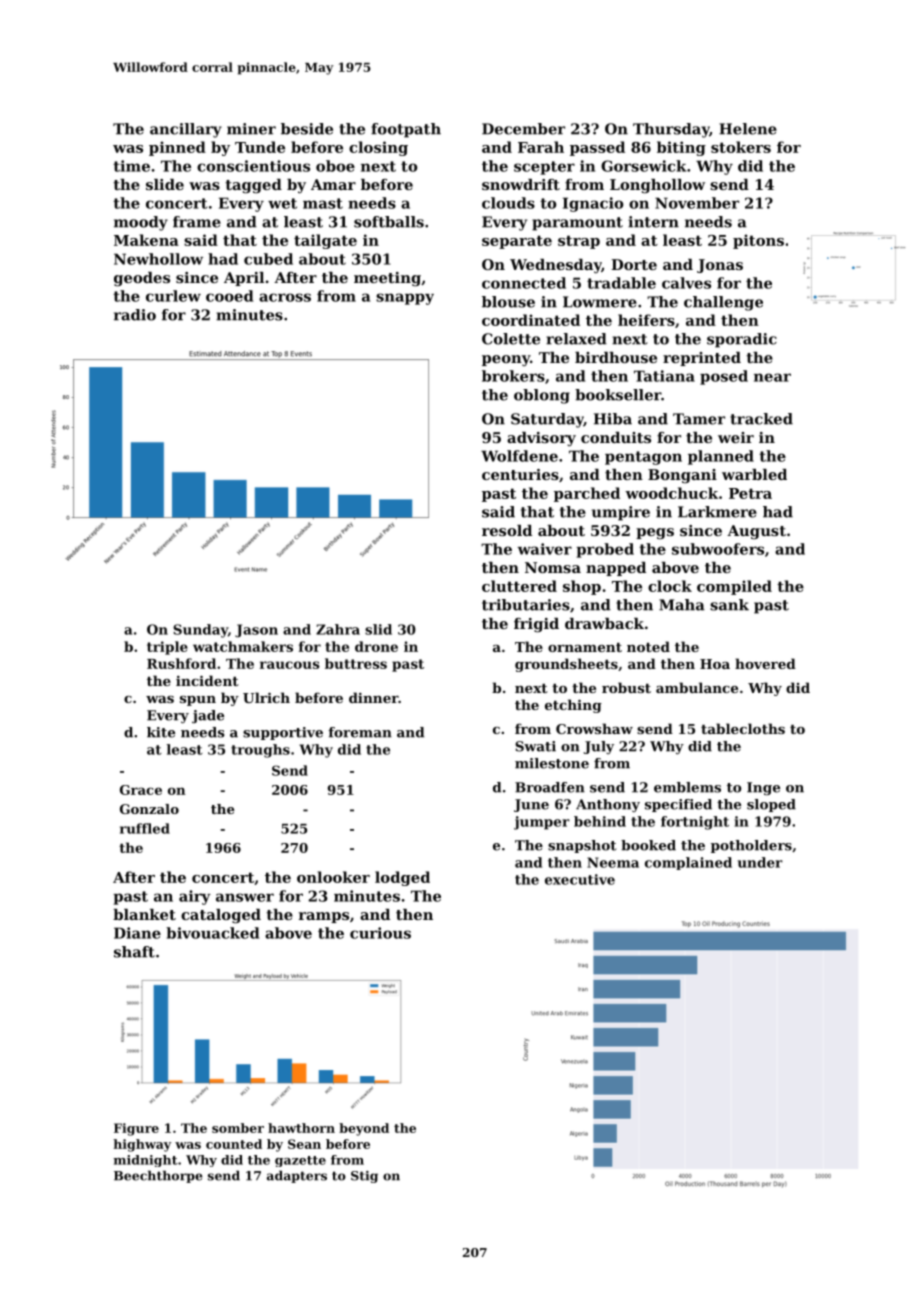 This image has height=1308, width=924. I want to click on radio, so click(135, 315).
